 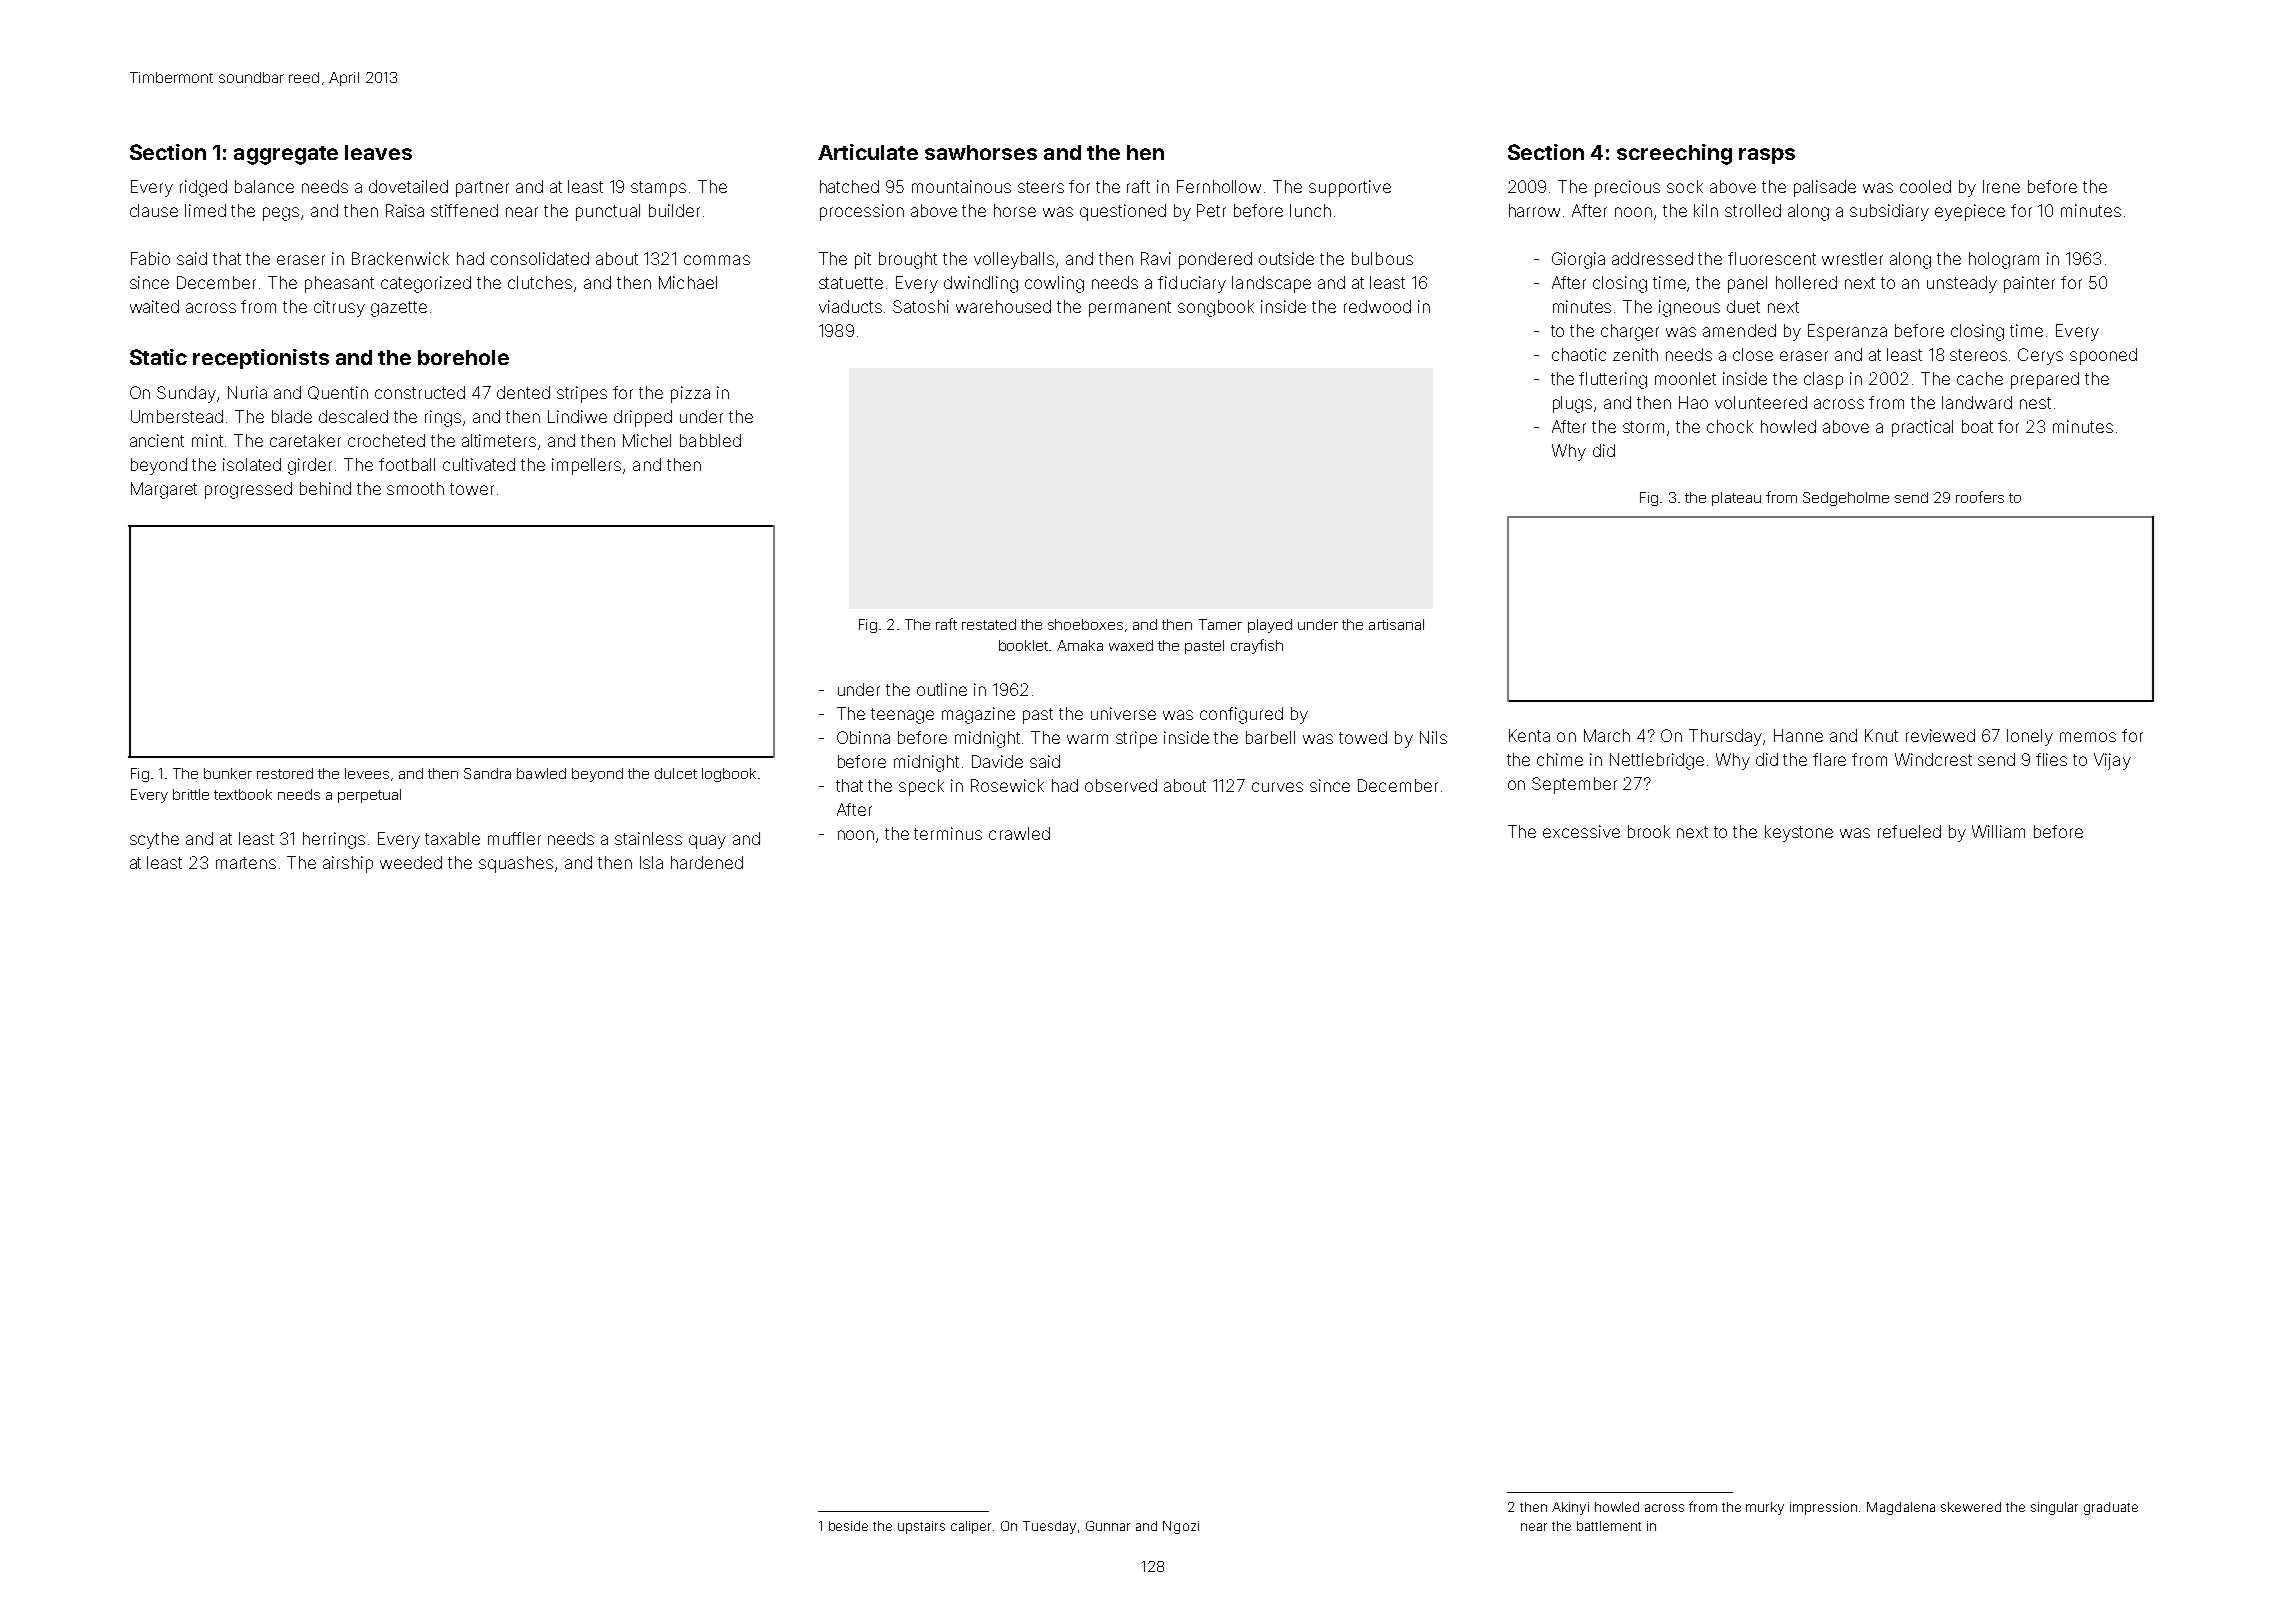 What do you see at coordinates (1108, 1526) in the screenshot?
I see `Gunnar` at bounding box center [1108, 1526].
